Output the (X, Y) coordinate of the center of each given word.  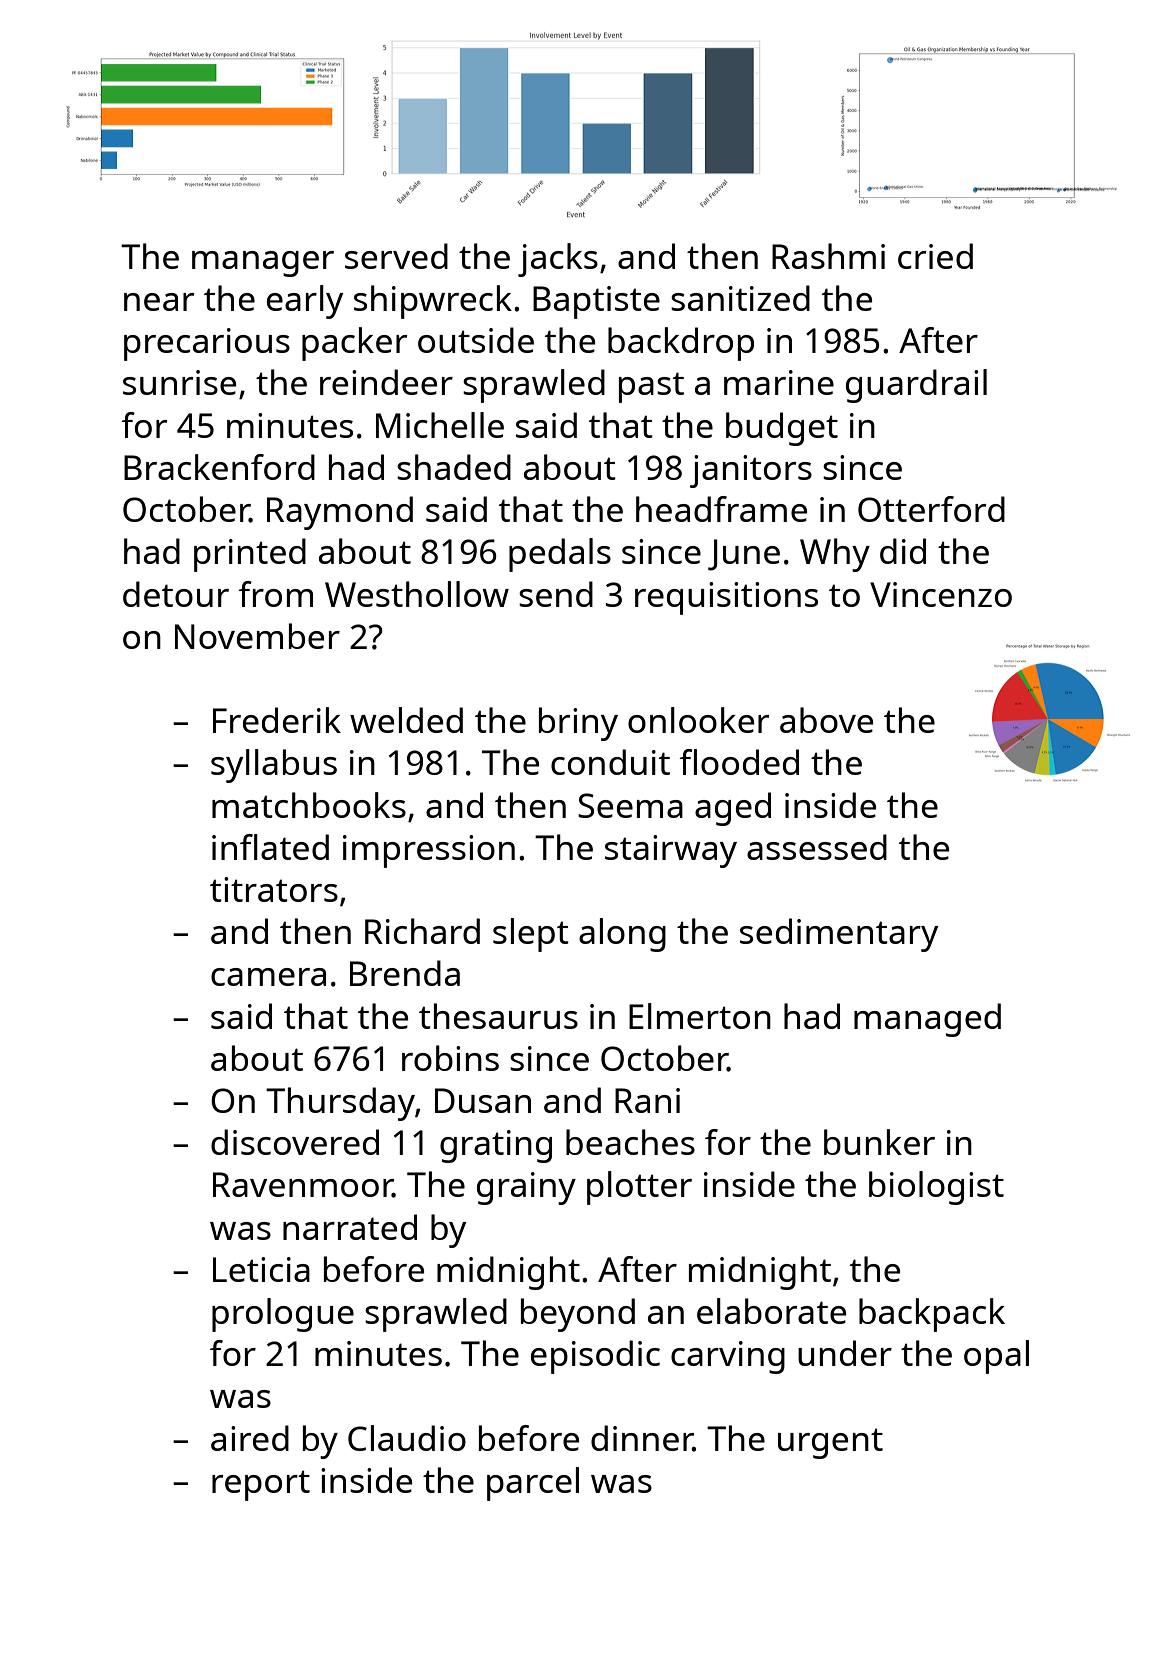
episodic (595, 1357)
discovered (295, 1142)
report (261, 1485)
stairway (671, 851)
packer (354, 344)
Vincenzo (941, 594)
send (556, 594)
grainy (526, 1188)
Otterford (931, 509)
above (826, 720)
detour (176, 594)
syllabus (274, 766)
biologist (936, 1188)
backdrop (681, 344)
